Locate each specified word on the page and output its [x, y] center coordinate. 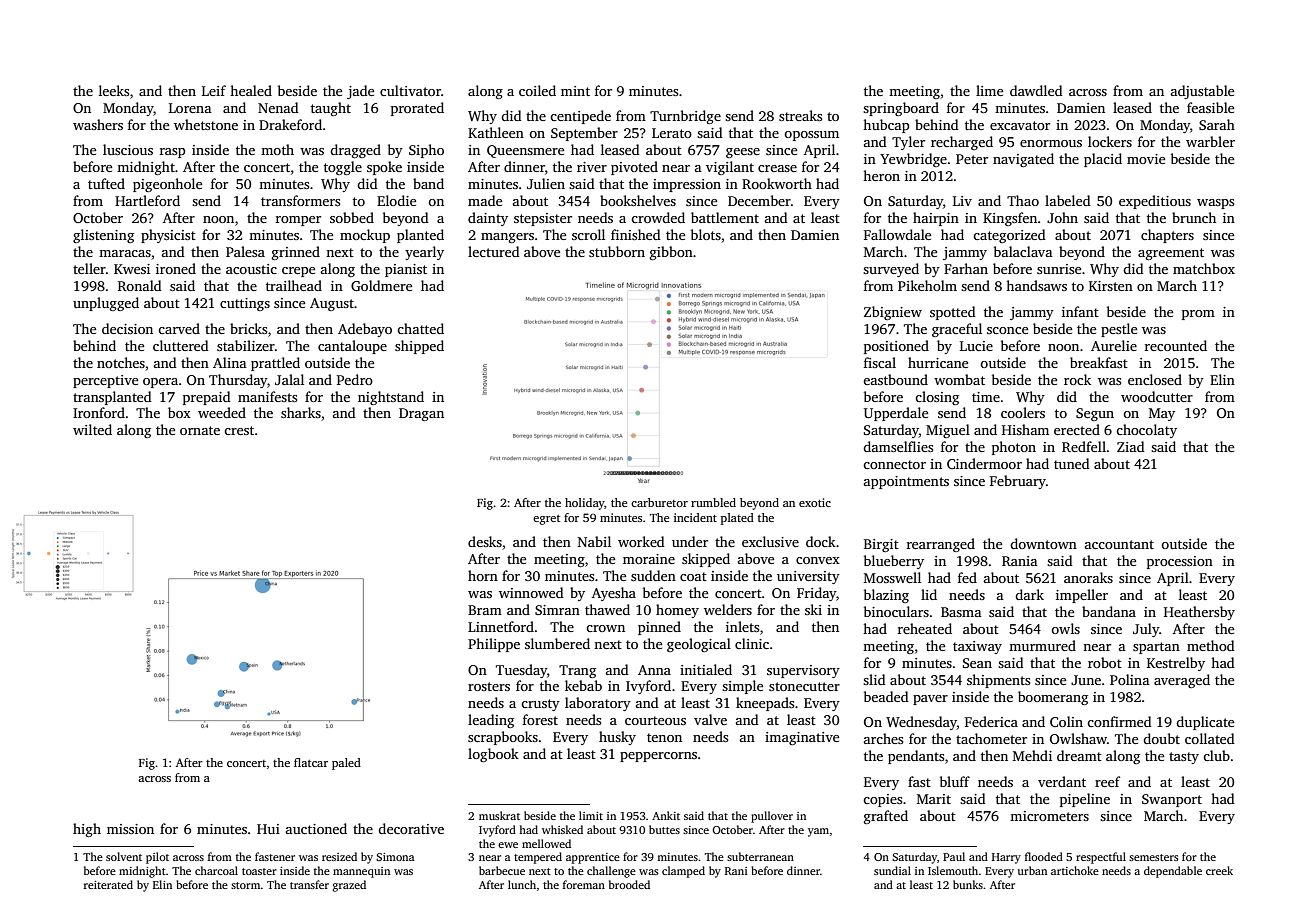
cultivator [410, 90]
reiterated [108, 884]
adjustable [1202, 92]
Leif [214, 90]
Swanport [1172, 800]
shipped [419, 347]
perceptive [105, 381]
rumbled [713, 502]
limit [591, 815]
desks [485, 541]
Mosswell [892, 577]
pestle [1119, 330]
